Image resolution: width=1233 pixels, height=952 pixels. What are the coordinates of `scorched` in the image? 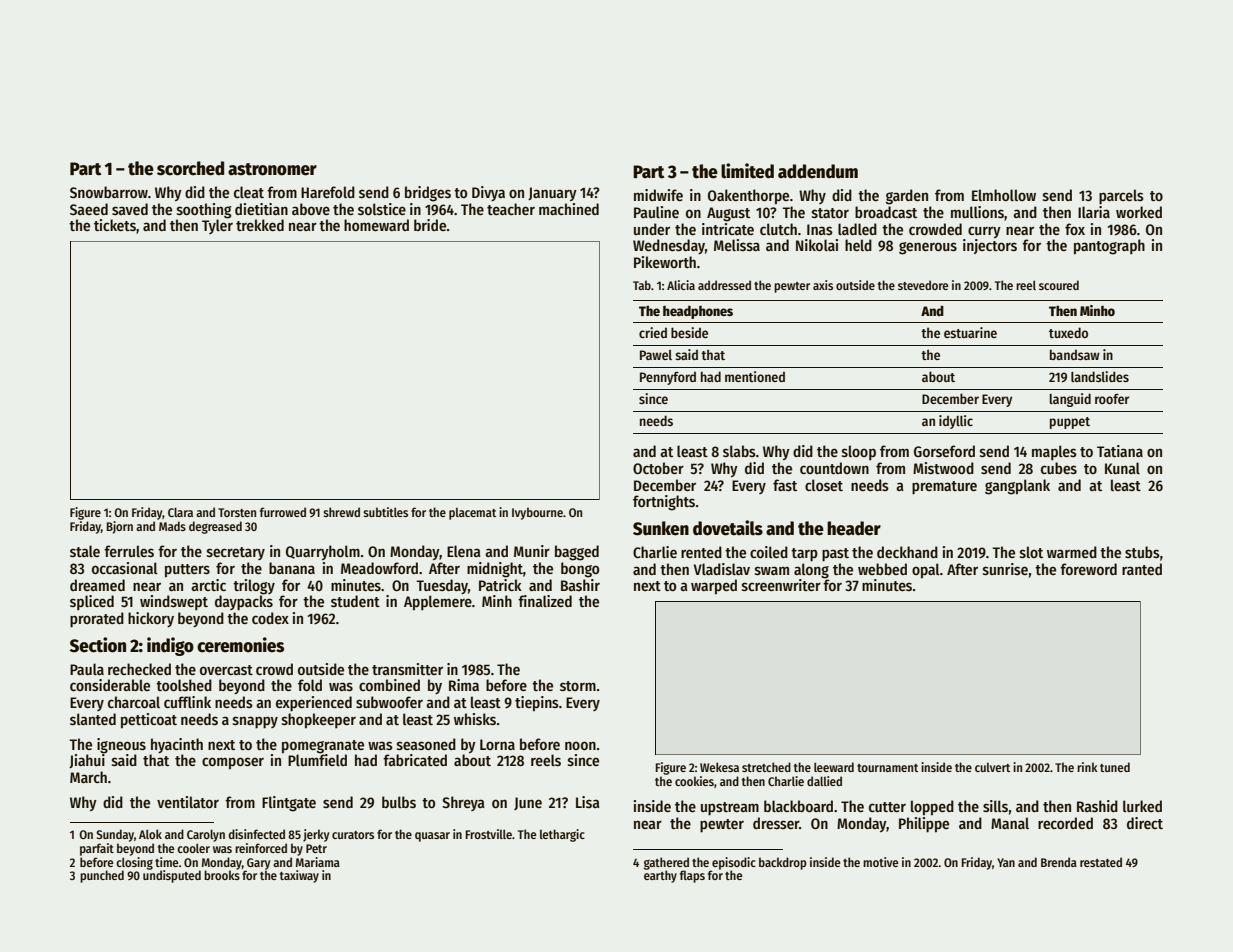 It's located at (190, 168).
